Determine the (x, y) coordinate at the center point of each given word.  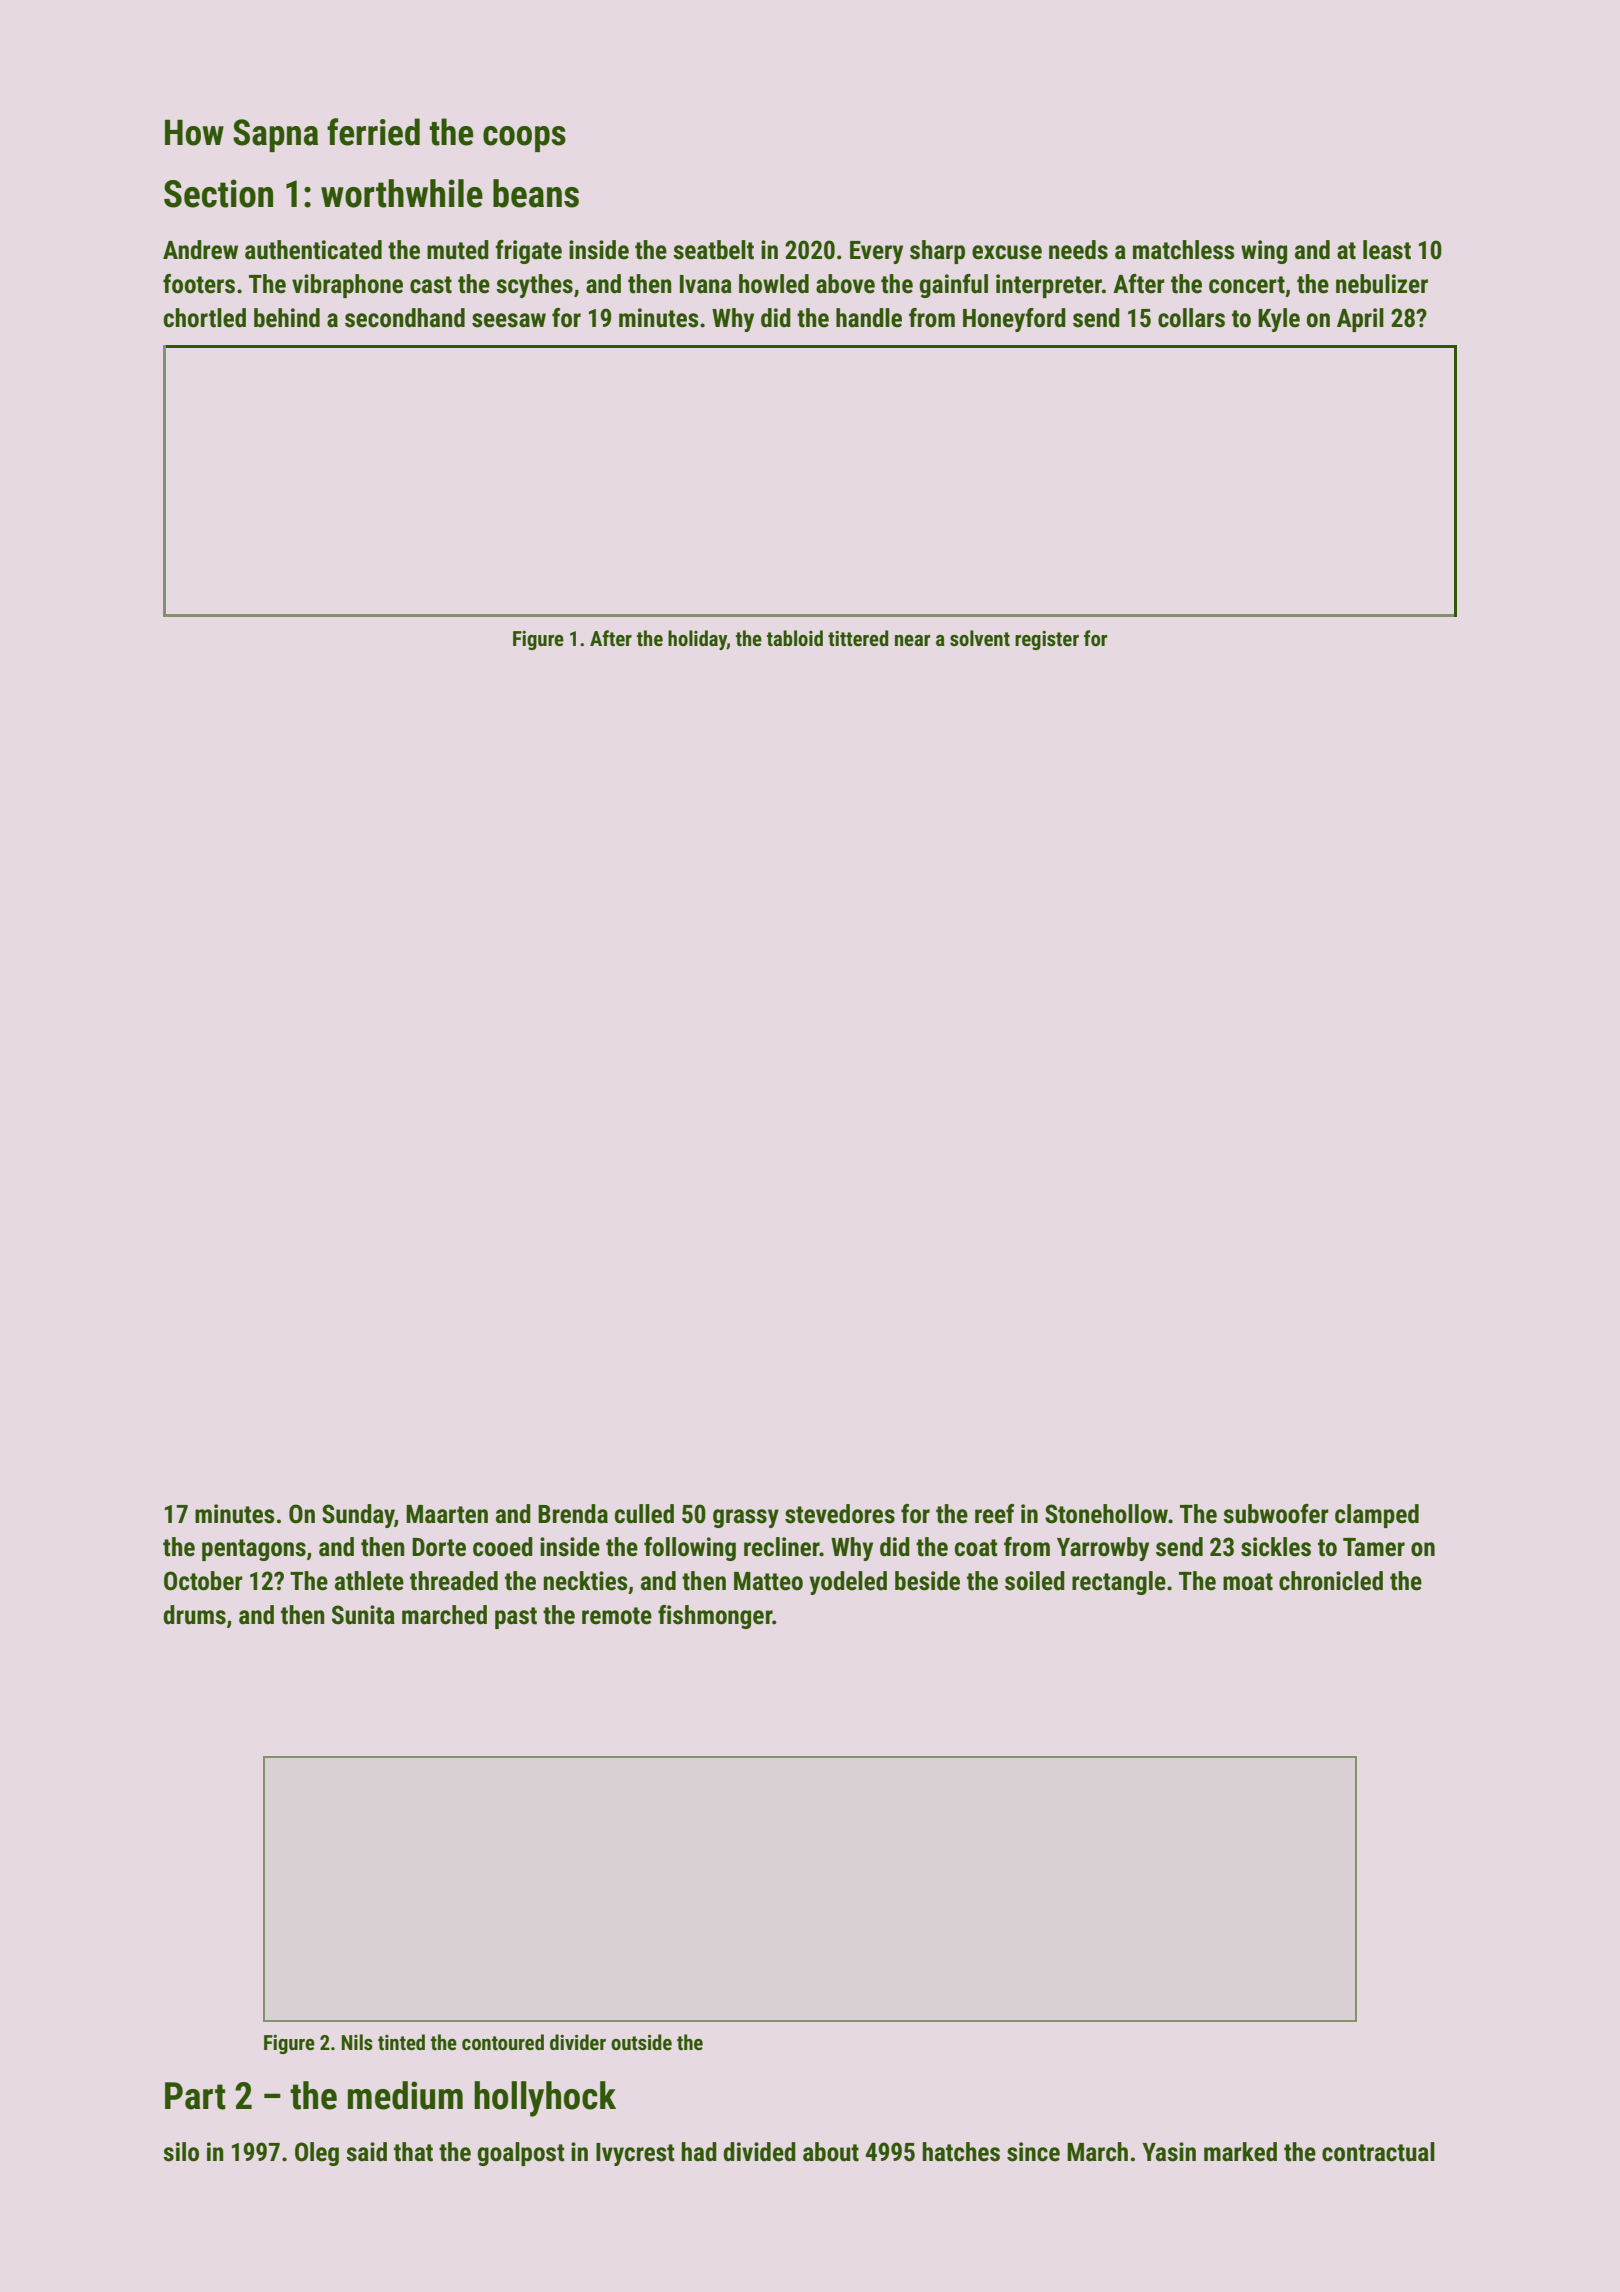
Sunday (358, 1516)
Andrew (200, 250)
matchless (1184, 250)
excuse (1007, 252)
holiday (697, 640)
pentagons (254, 1550)
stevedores (840, 1514)
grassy (746, 1518)
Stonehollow (1106, 1514)
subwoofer (1276, 1514)
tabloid (795, 638)
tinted (401, 2042)
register (1047, 640)
